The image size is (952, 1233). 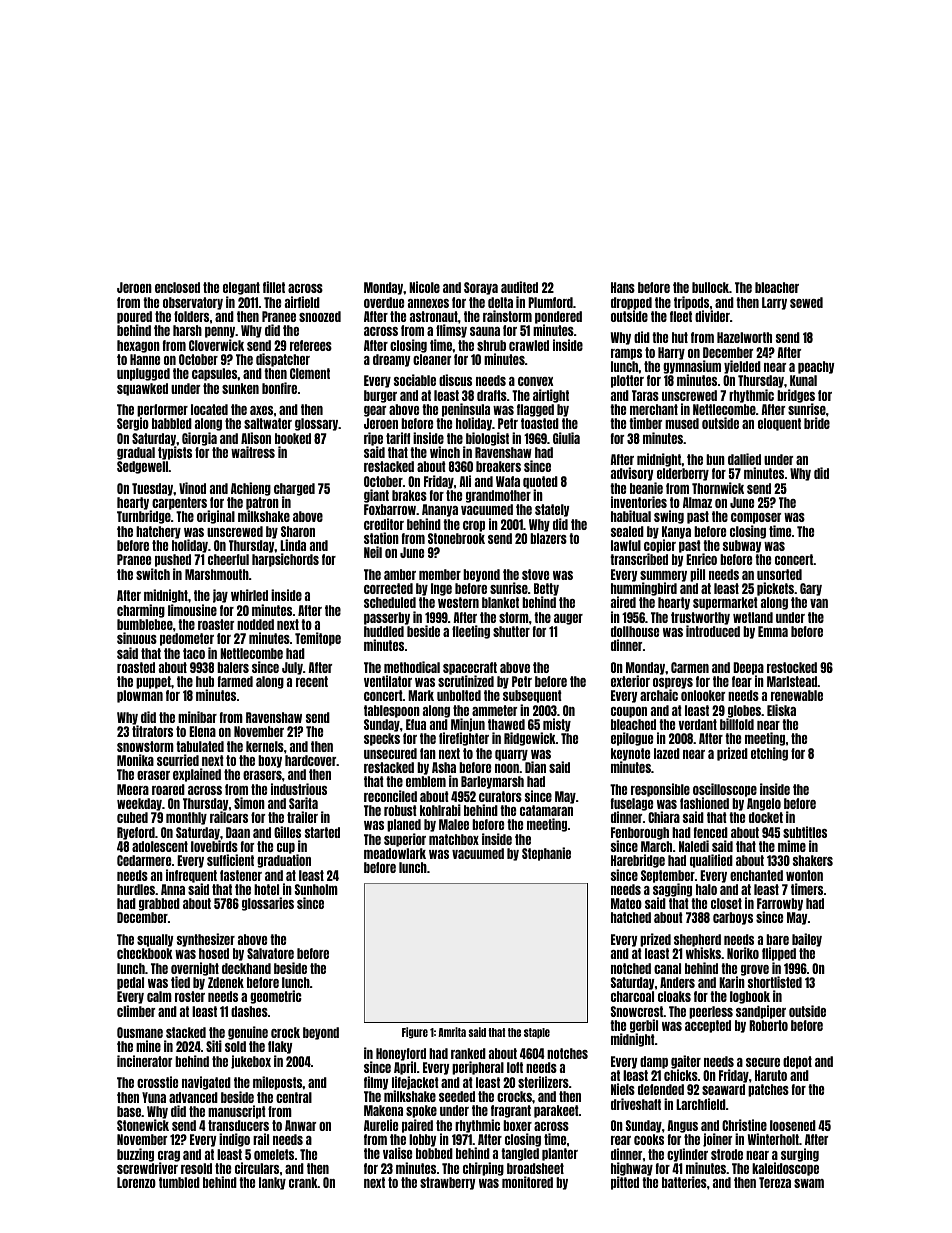 What do you see at coordinates (215, 374) in the screenshot?
I see `capsules` at bounding box center [215, 374].
